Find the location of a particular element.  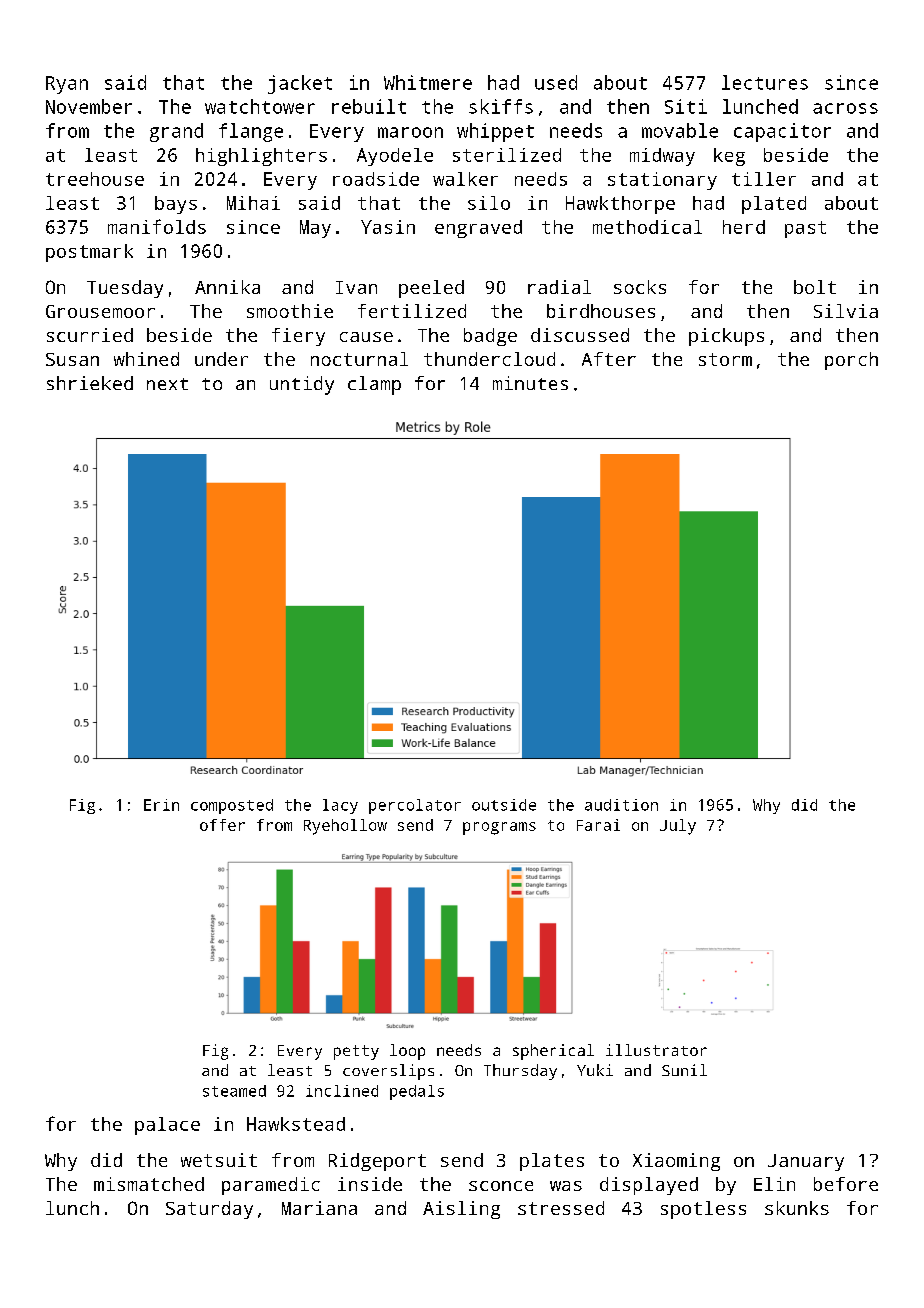

clamp is located at coordinates (374, 385).
